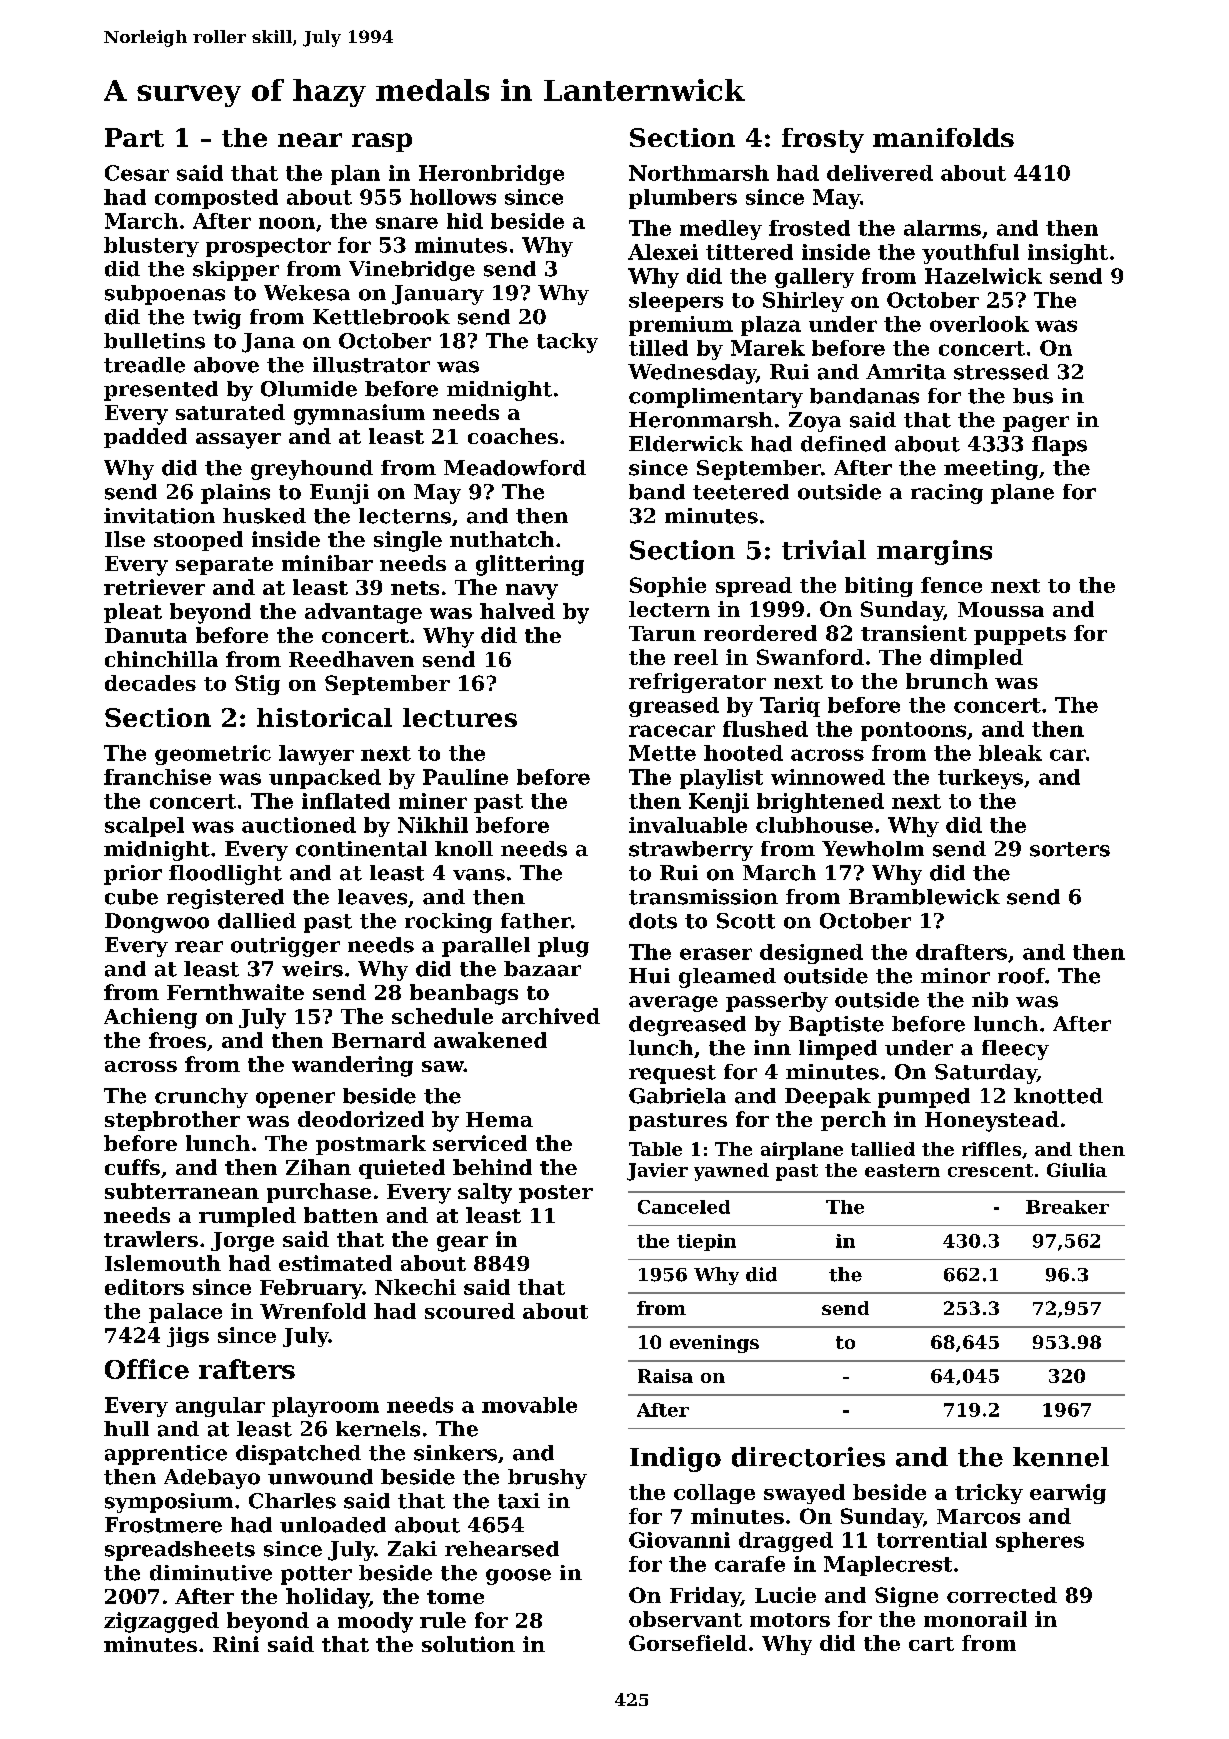 The image size is (1229, 1739). What do you see at coordinates (663, 252) in the screenshot?
I see `Alexei` at bounding box center [663, 252].
